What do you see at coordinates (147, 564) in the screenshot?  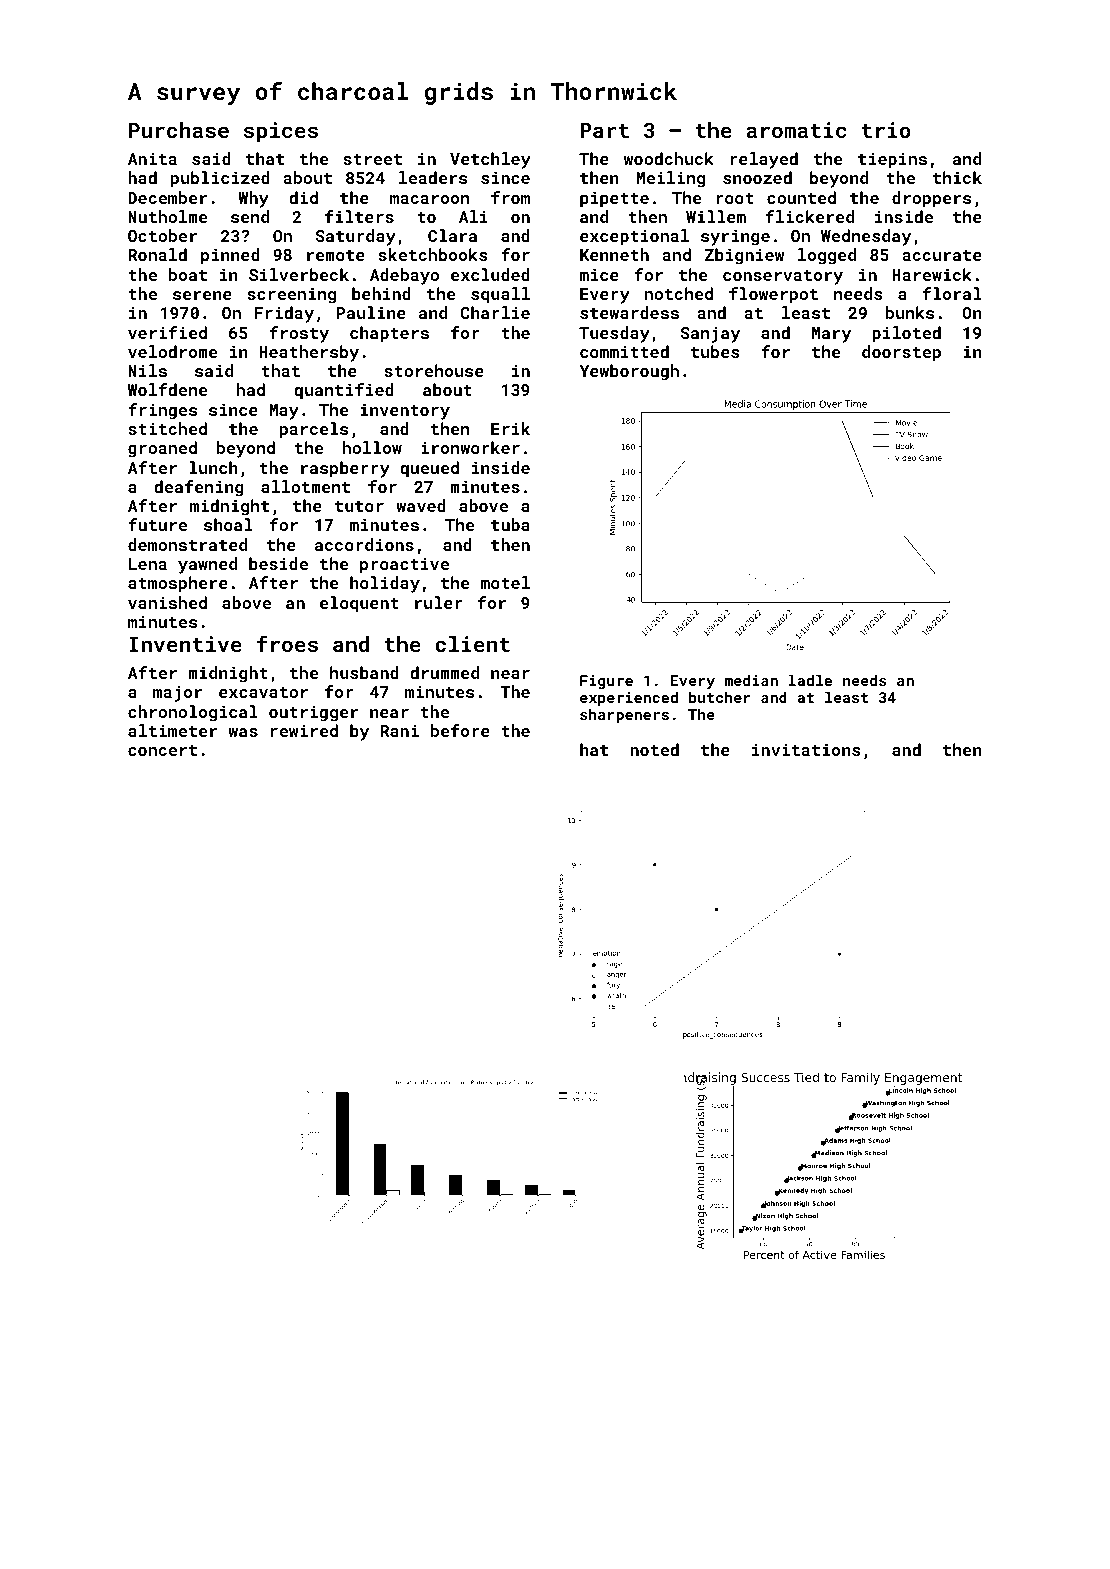 I see `Lena` at bounding box center [147, 564].
